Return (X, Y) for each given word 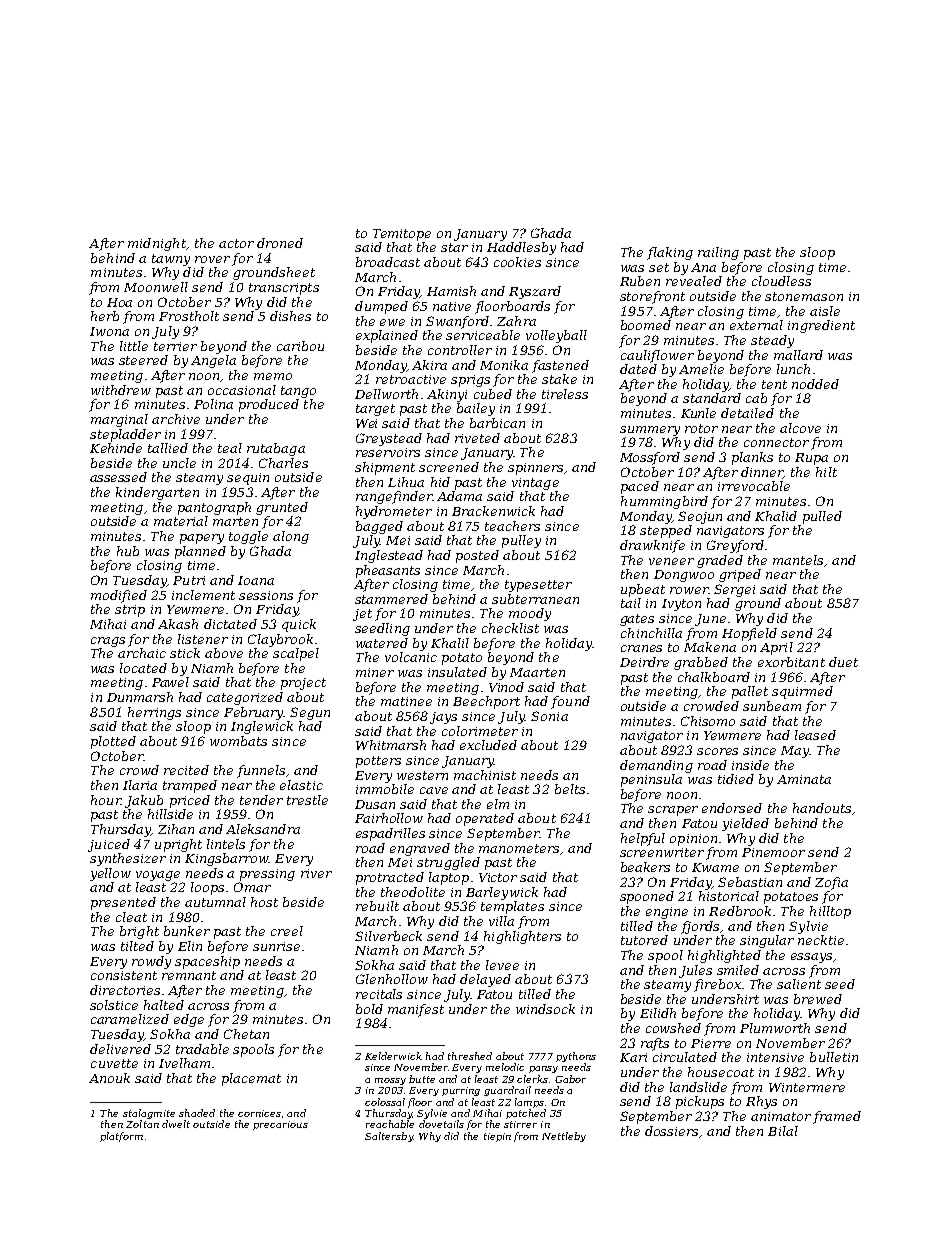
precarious (280, 1125)
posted (477, 556)
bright (139, 932)
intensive (775, 1057)
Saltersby (389, 1137)
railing (718, 253)
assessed (118, 477)
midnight (157, 244)
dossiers (671, 1131)
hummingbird (664, 502)
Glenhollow (392, 979)
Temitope (402, 235)
